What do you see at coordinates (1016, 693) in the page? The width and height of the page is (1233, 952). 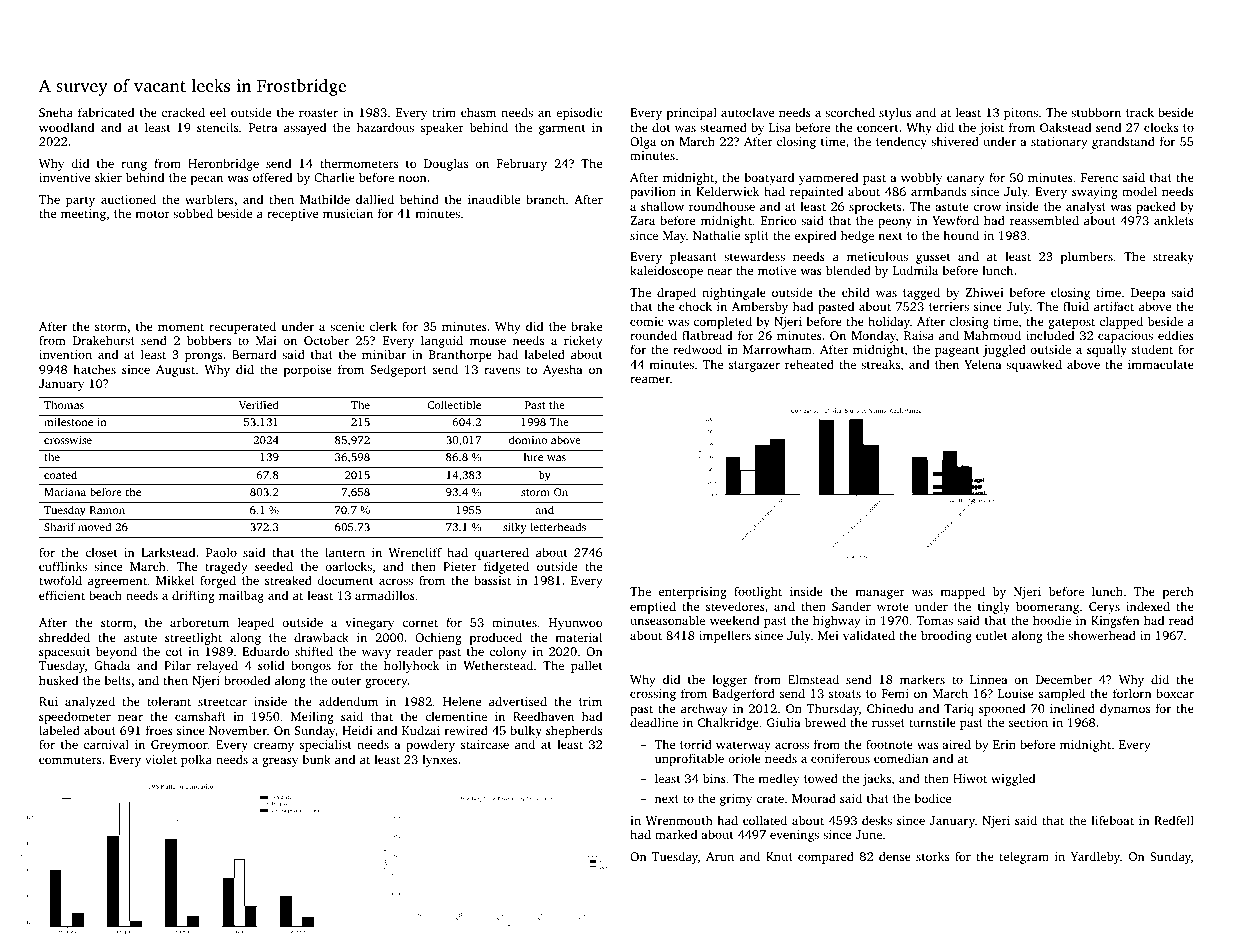 I see `Louise` at bounding box center [1016, 693].
